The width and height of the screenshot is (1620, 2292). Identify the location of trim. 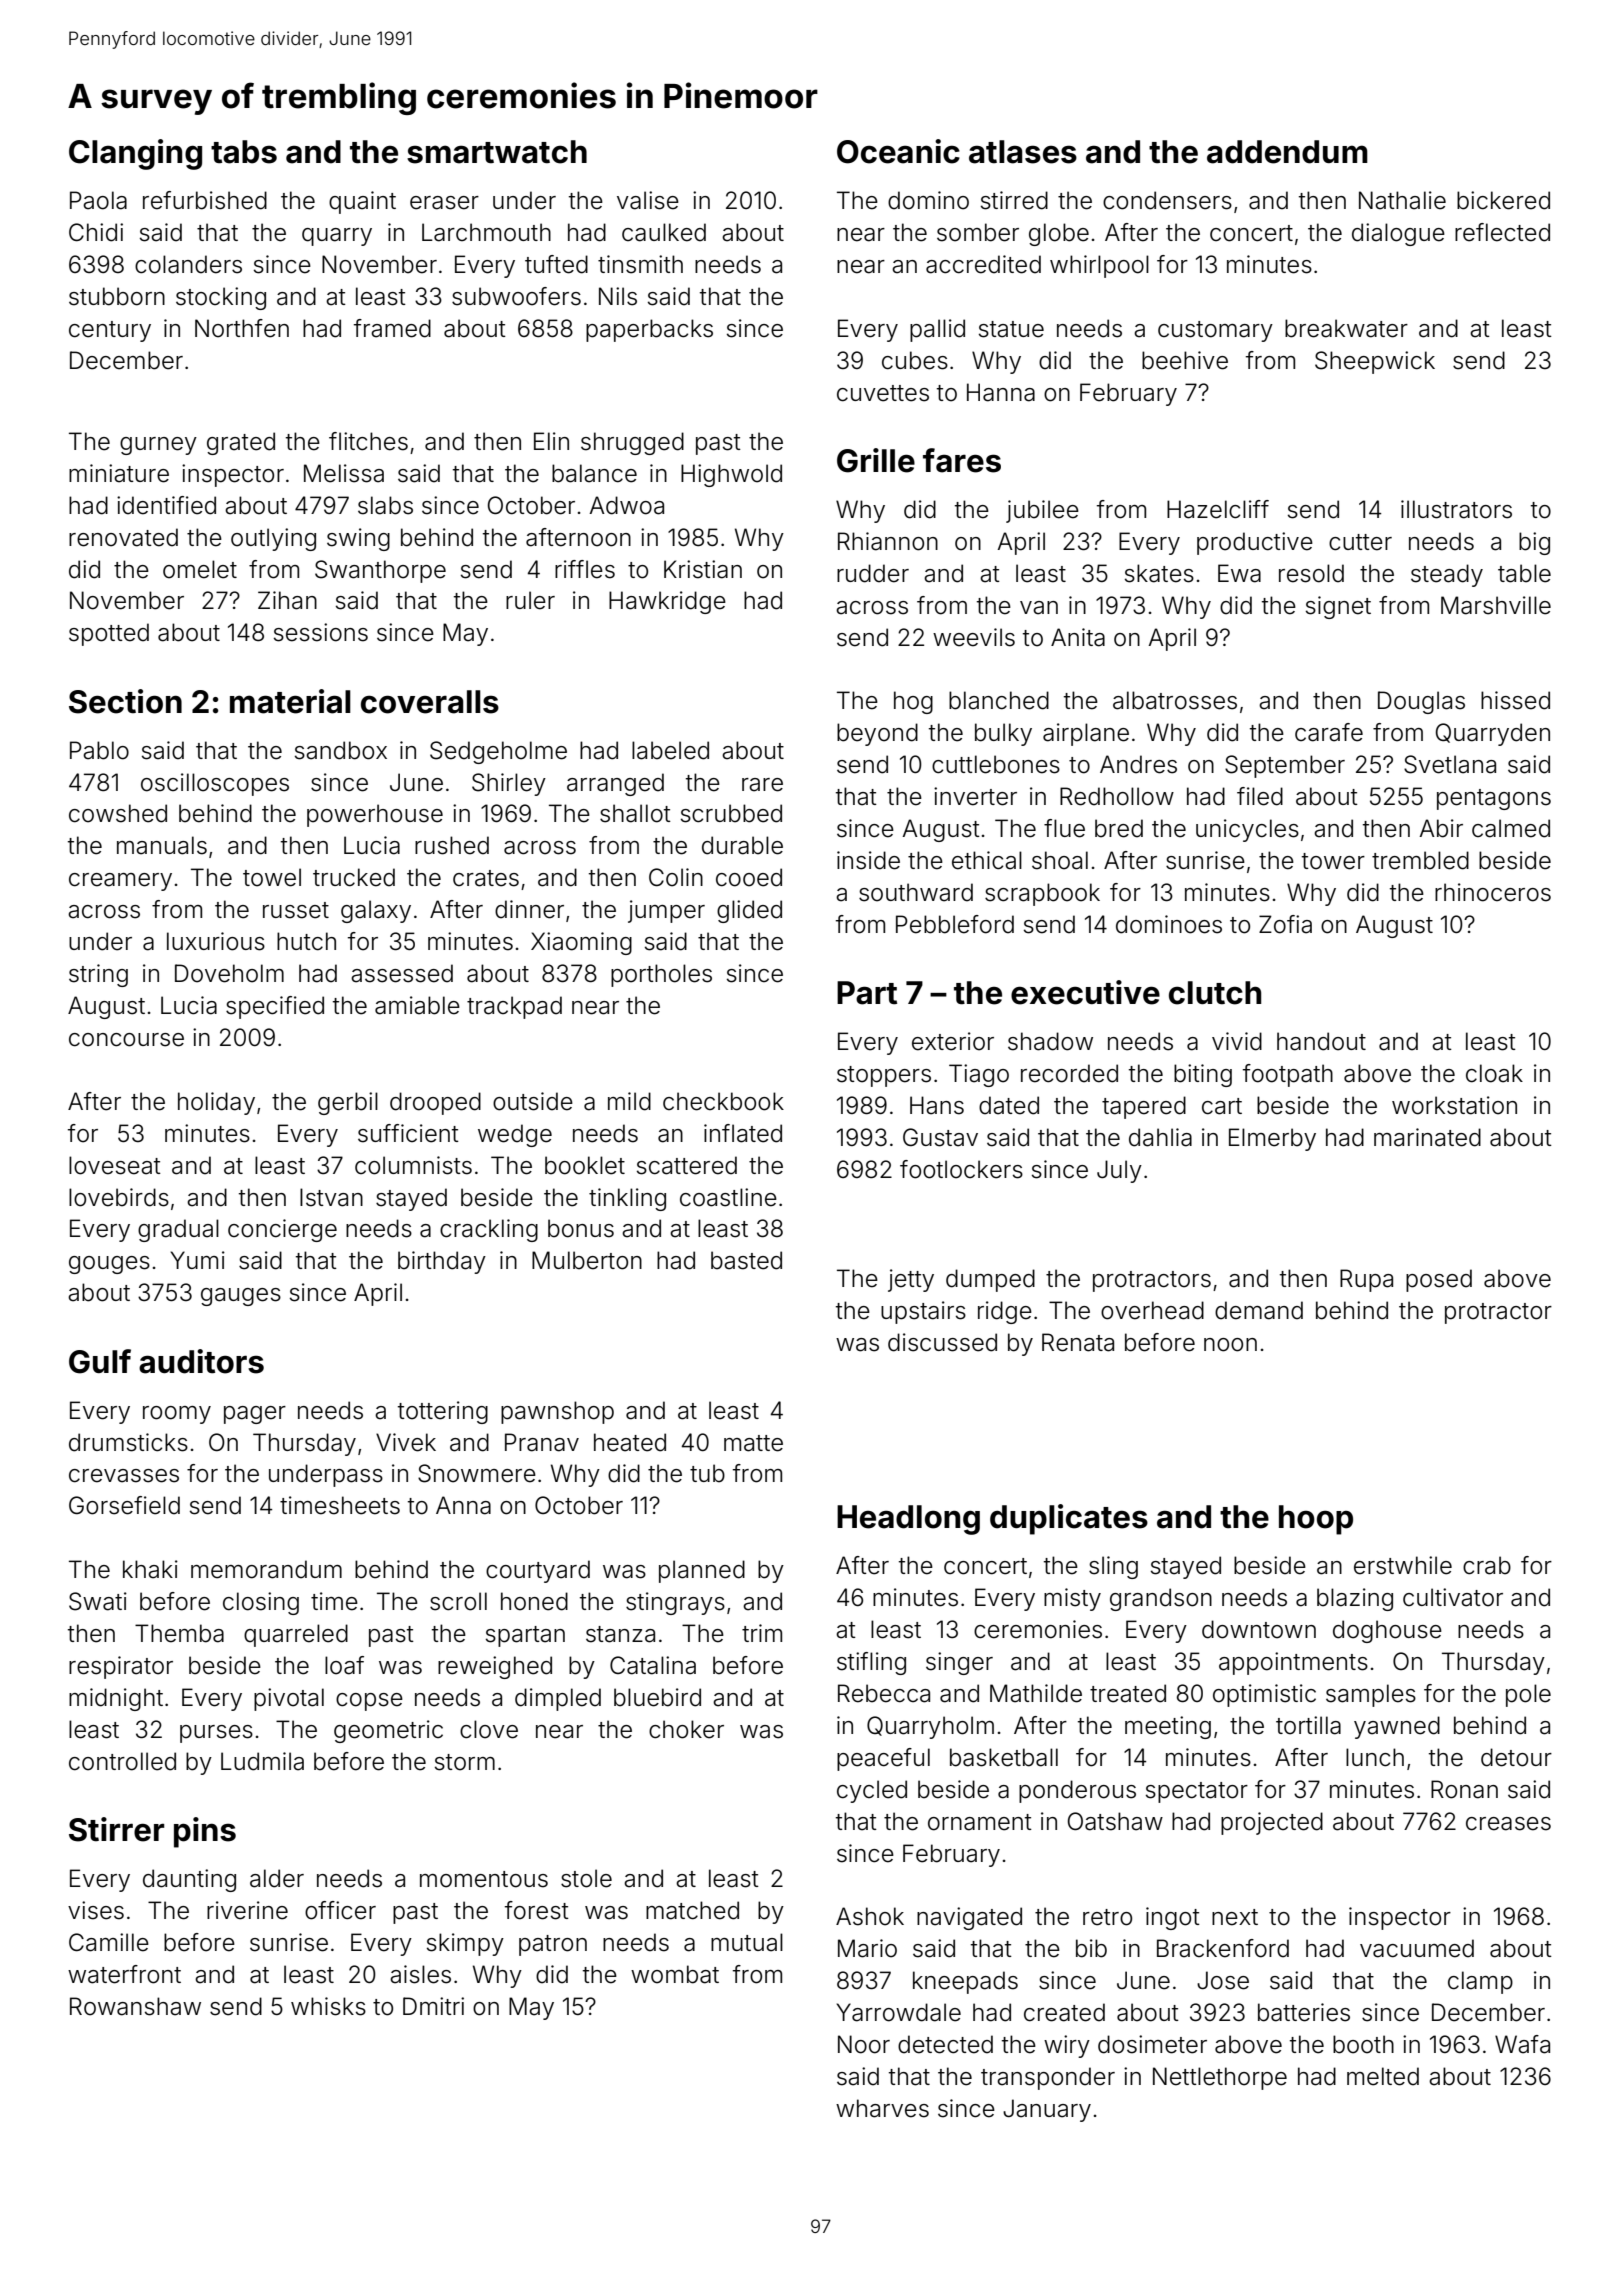
(762, 1633).
